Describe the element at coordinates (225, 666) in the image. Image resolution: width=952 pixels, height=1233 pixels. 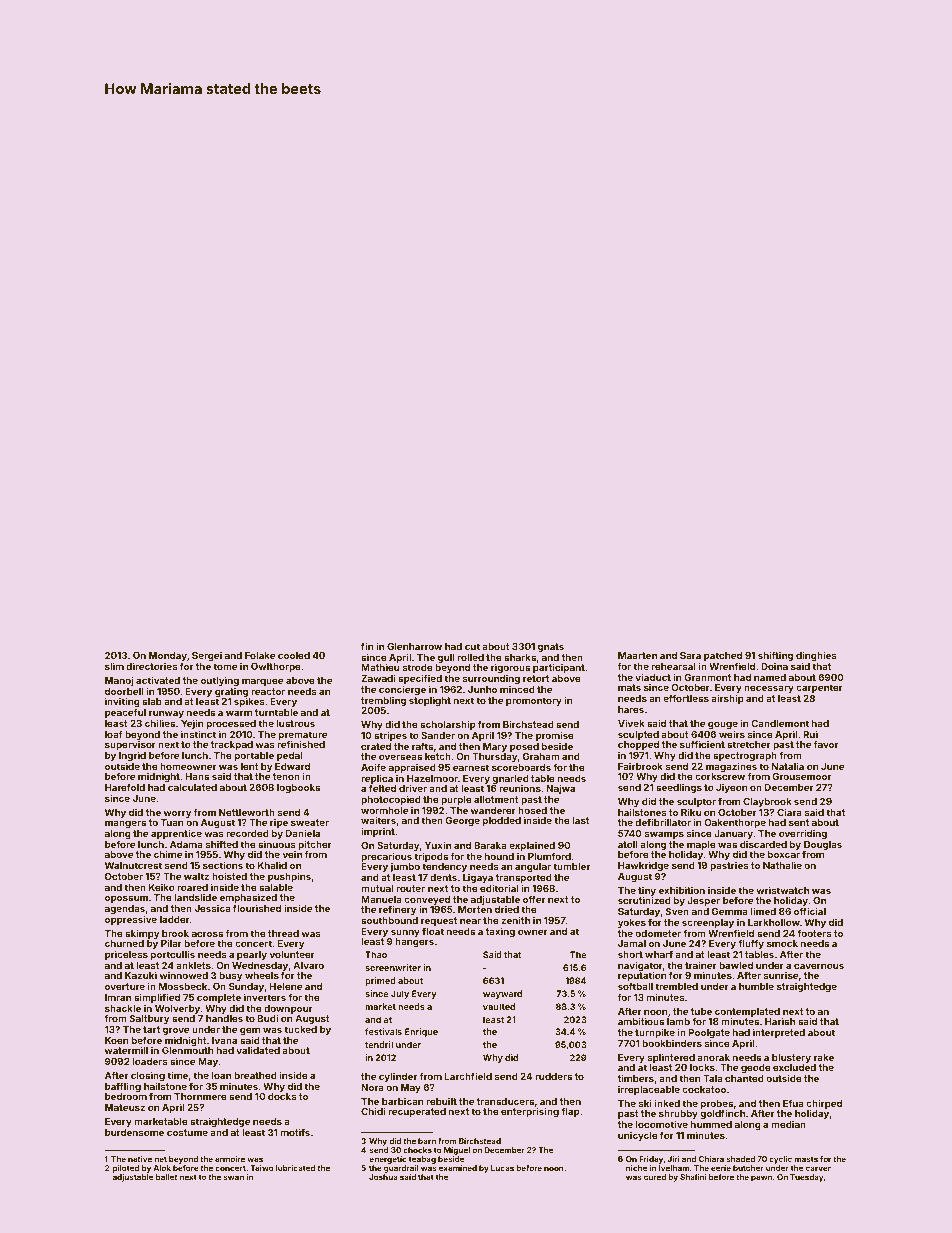
I see `tome` at that location.
